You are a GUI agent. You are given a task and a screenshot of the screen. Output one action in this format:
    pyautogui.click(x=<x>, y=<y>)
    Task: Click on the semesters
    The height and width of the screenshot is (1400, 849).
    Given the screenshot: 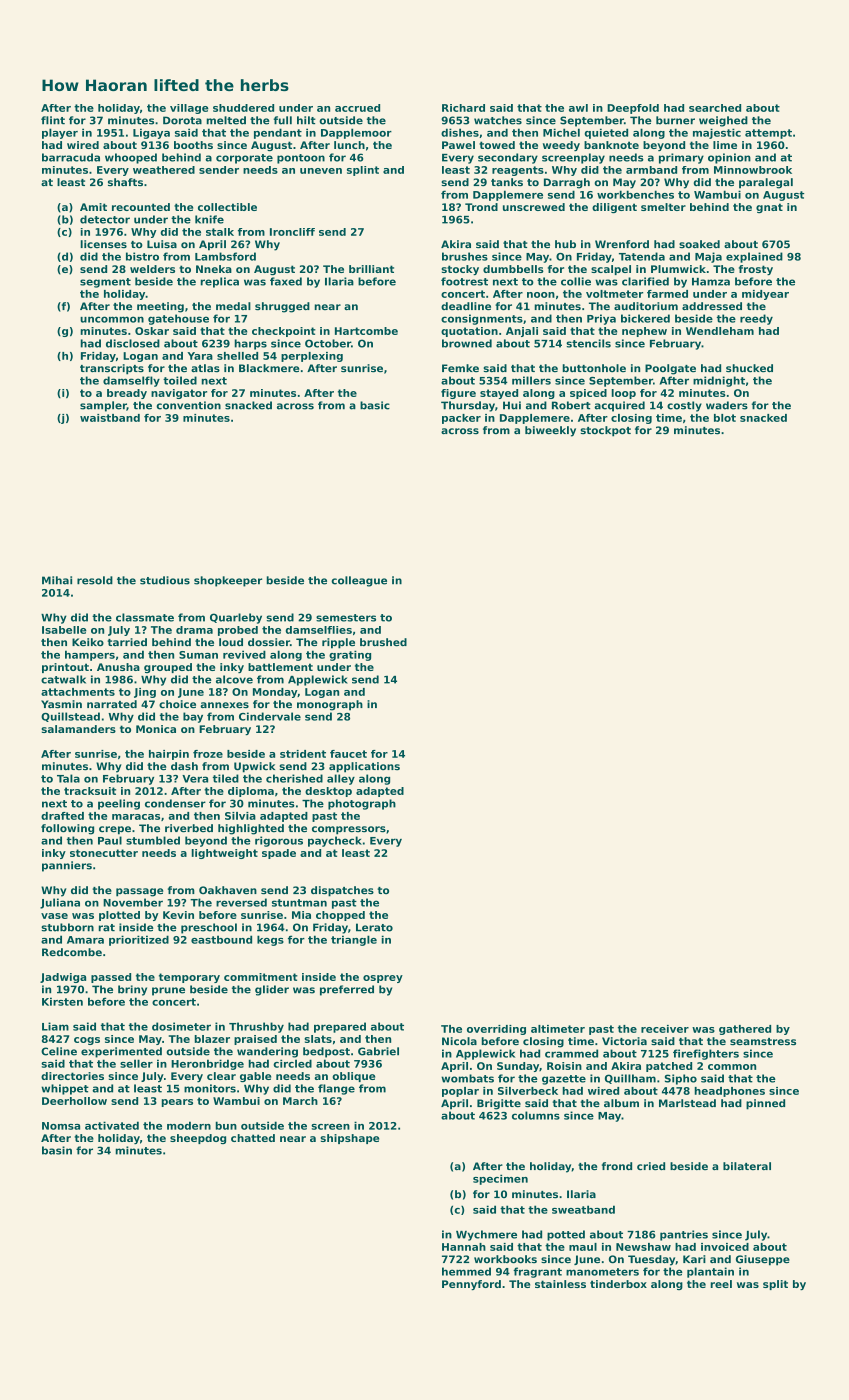 What is the action you would take?
    pyautogui.click(x=346, y=618)
